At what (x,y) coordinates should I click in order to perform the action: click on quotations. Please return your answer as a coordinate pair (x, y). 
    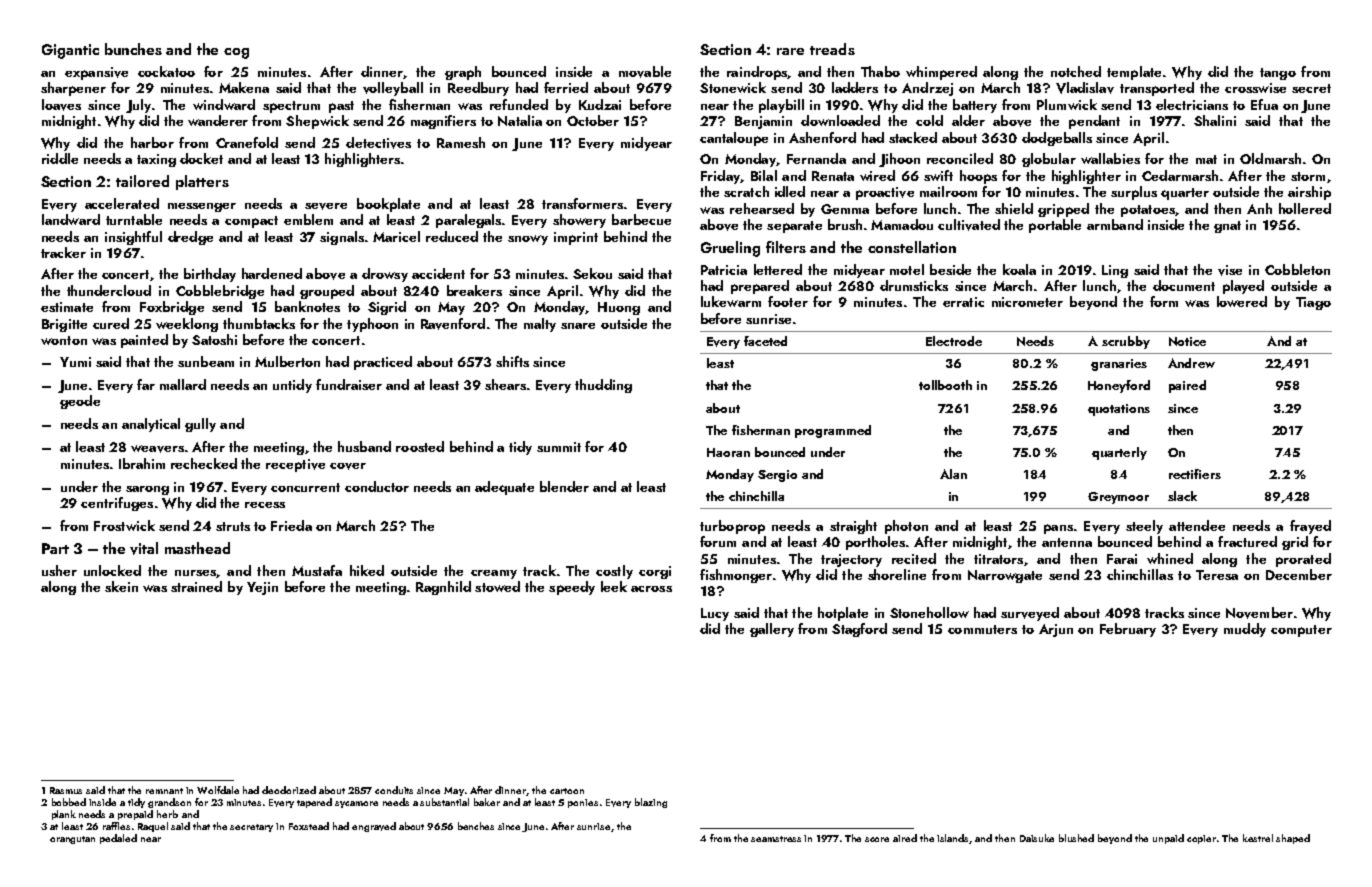
    Looking at the image, I should click on (1119, 410).
